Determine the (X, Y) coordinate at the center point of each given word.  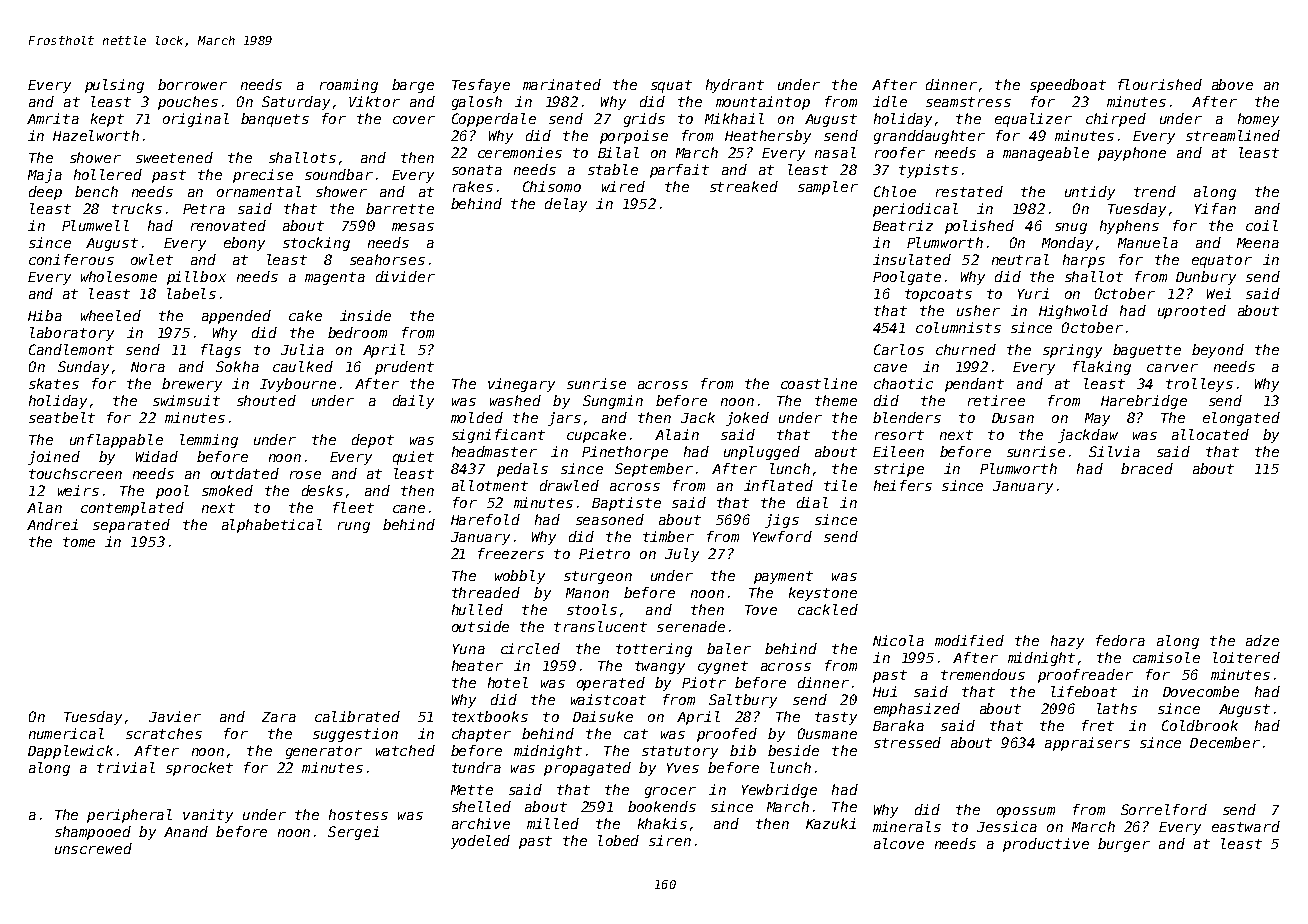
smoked (227, 490)
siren (670, 840)
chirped (1116, 120)
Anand (186, 831)
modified (969, 640)
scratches (164, 733)
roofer (900, 152)
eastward (1246, 826)
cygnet (723, 667)
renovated (228, 225)
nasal (835, 152)
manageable (1046, 154)
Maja (45, 176)
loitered (1246, 657)
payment (783, 577)
